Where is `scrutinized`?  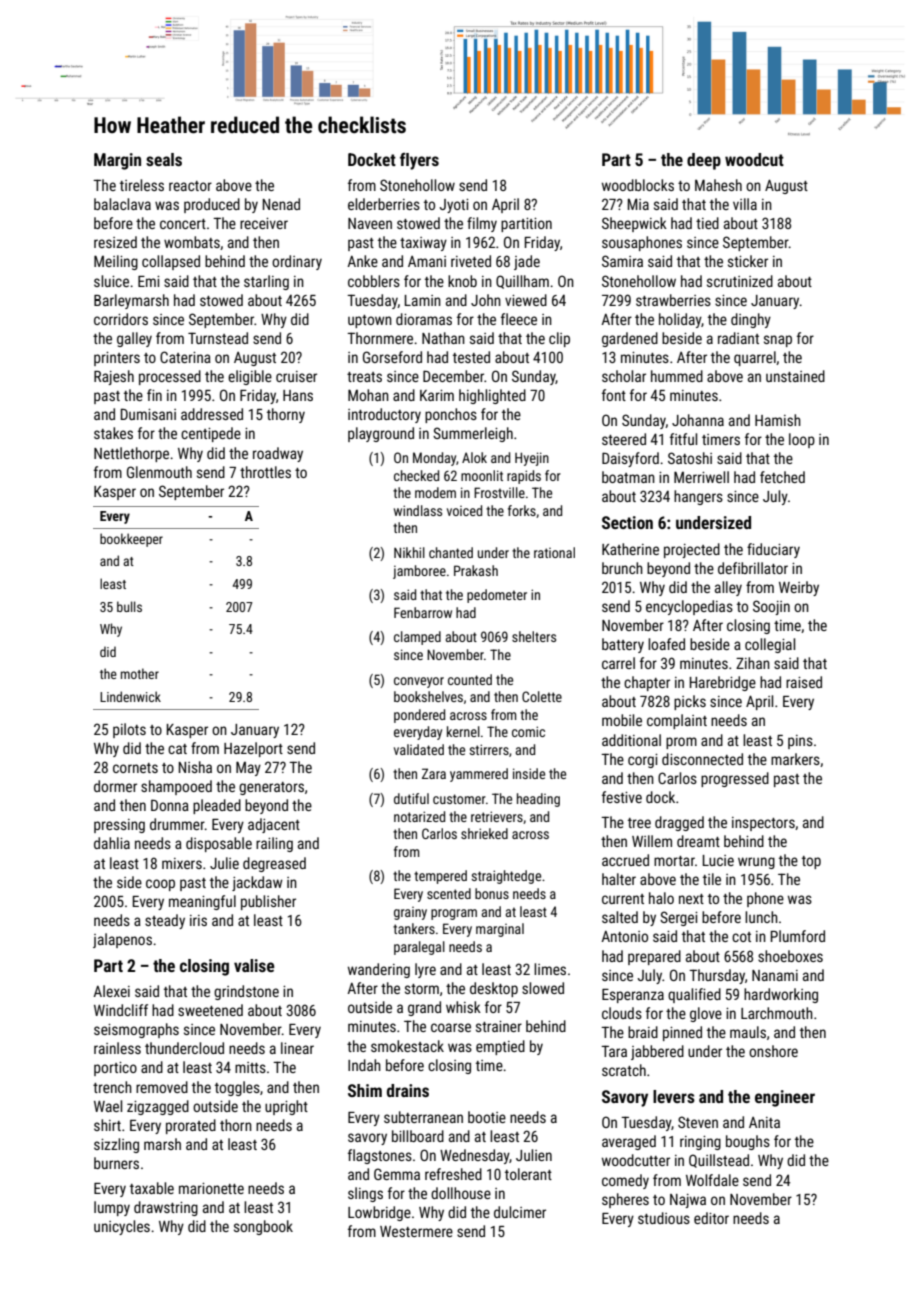 scrutinized is located at coordinates (740, 281).
